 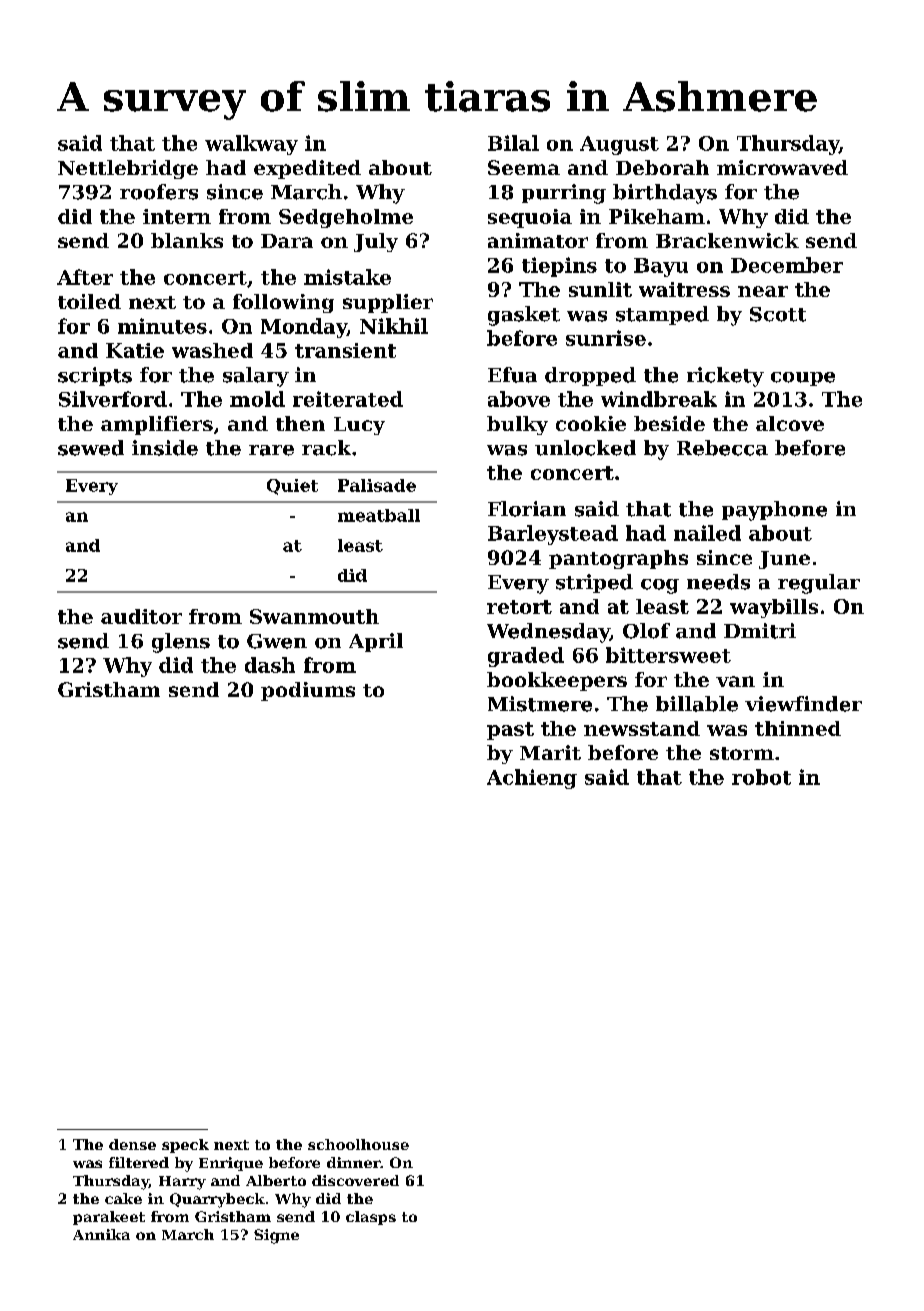 I want to click on podiums, so click(x=308, y=691).
